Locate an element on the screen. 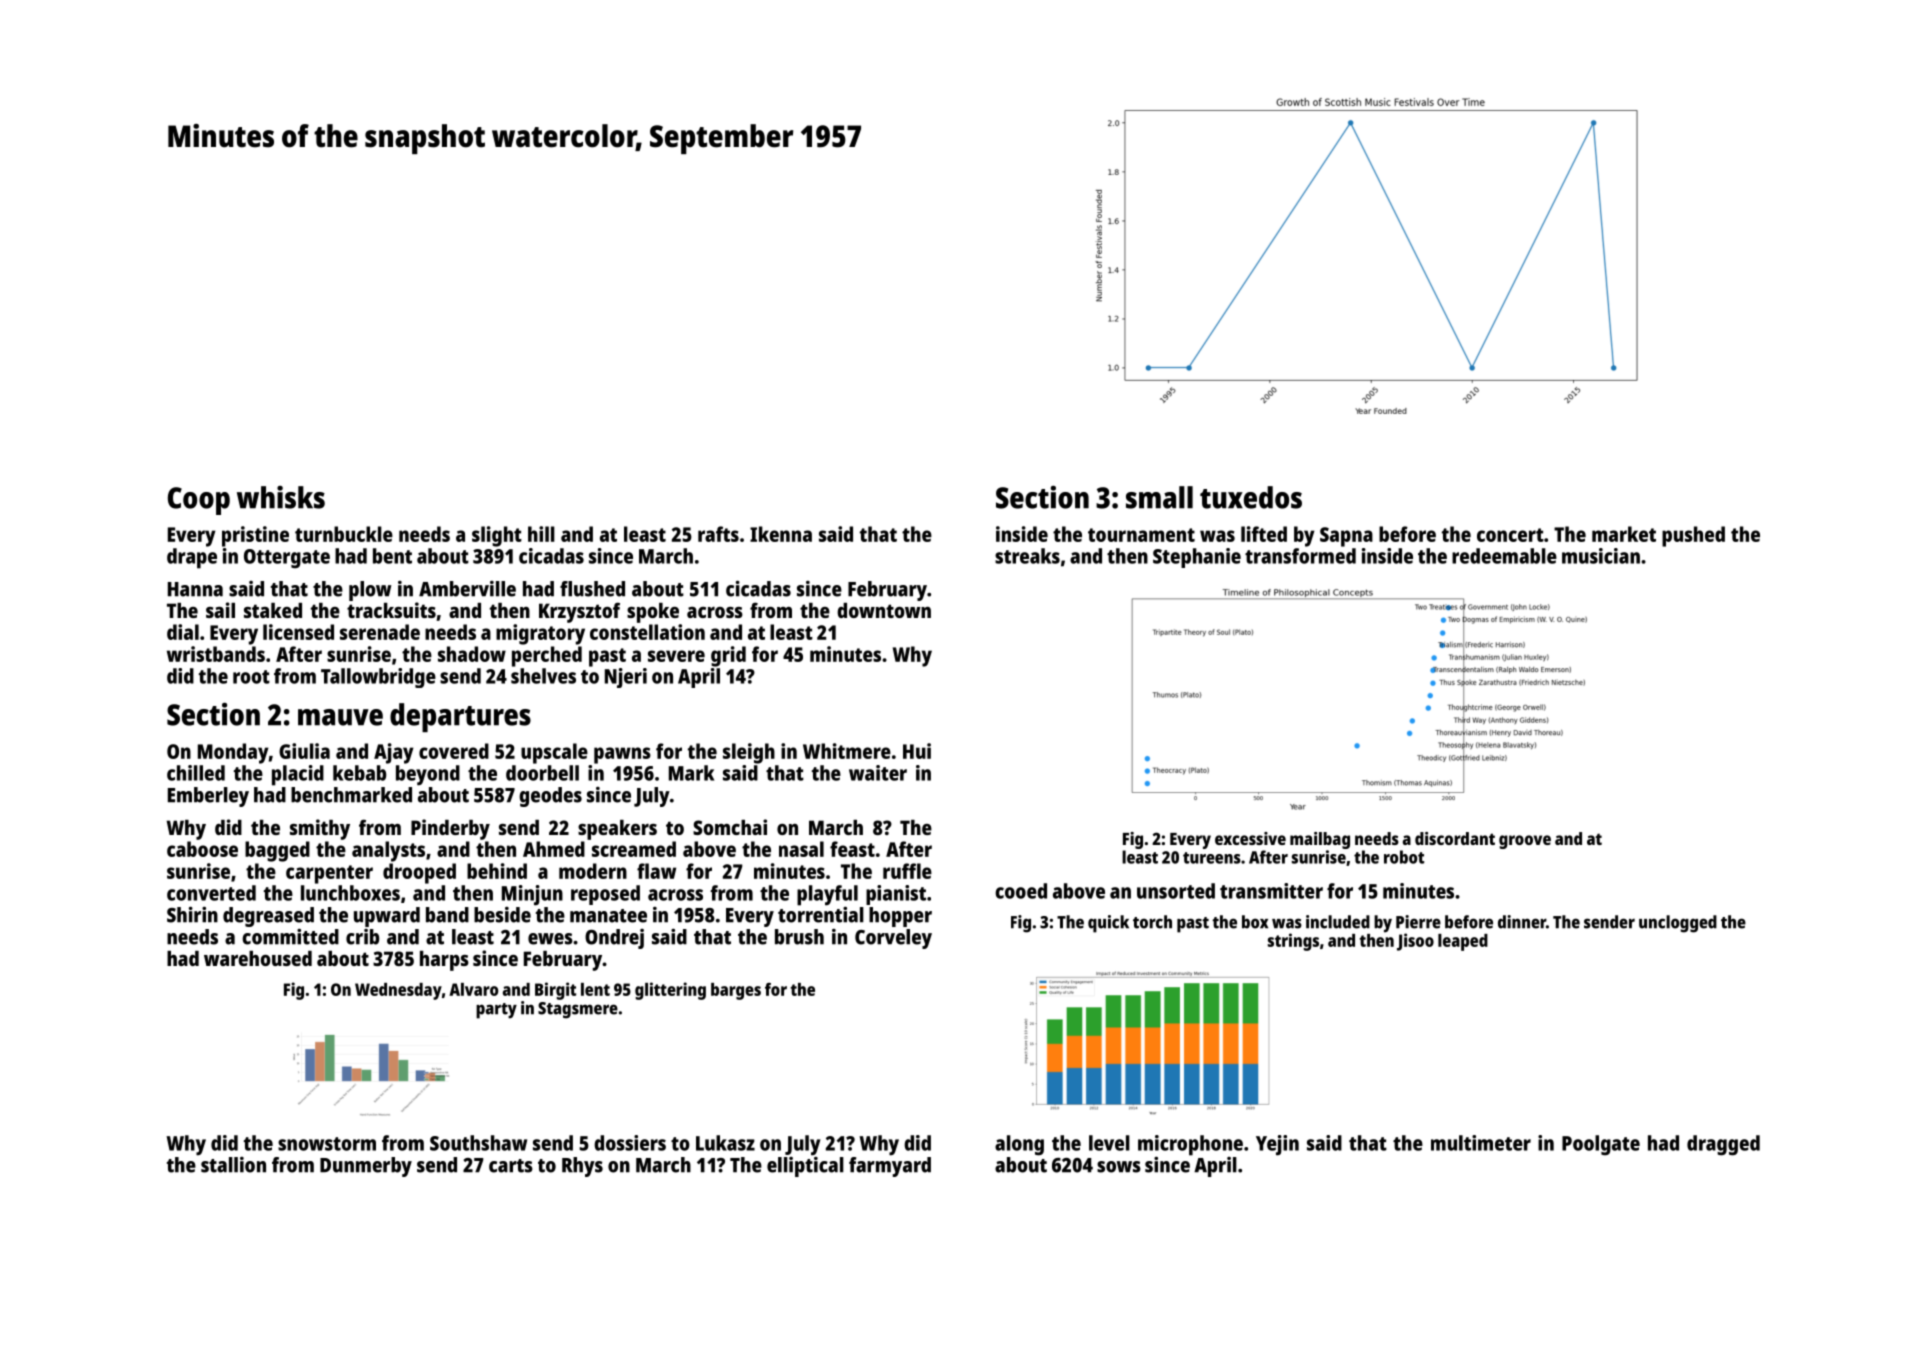 This screenshot has height=1362, width=1927. discordant is located at coordinates (1455, 838).
